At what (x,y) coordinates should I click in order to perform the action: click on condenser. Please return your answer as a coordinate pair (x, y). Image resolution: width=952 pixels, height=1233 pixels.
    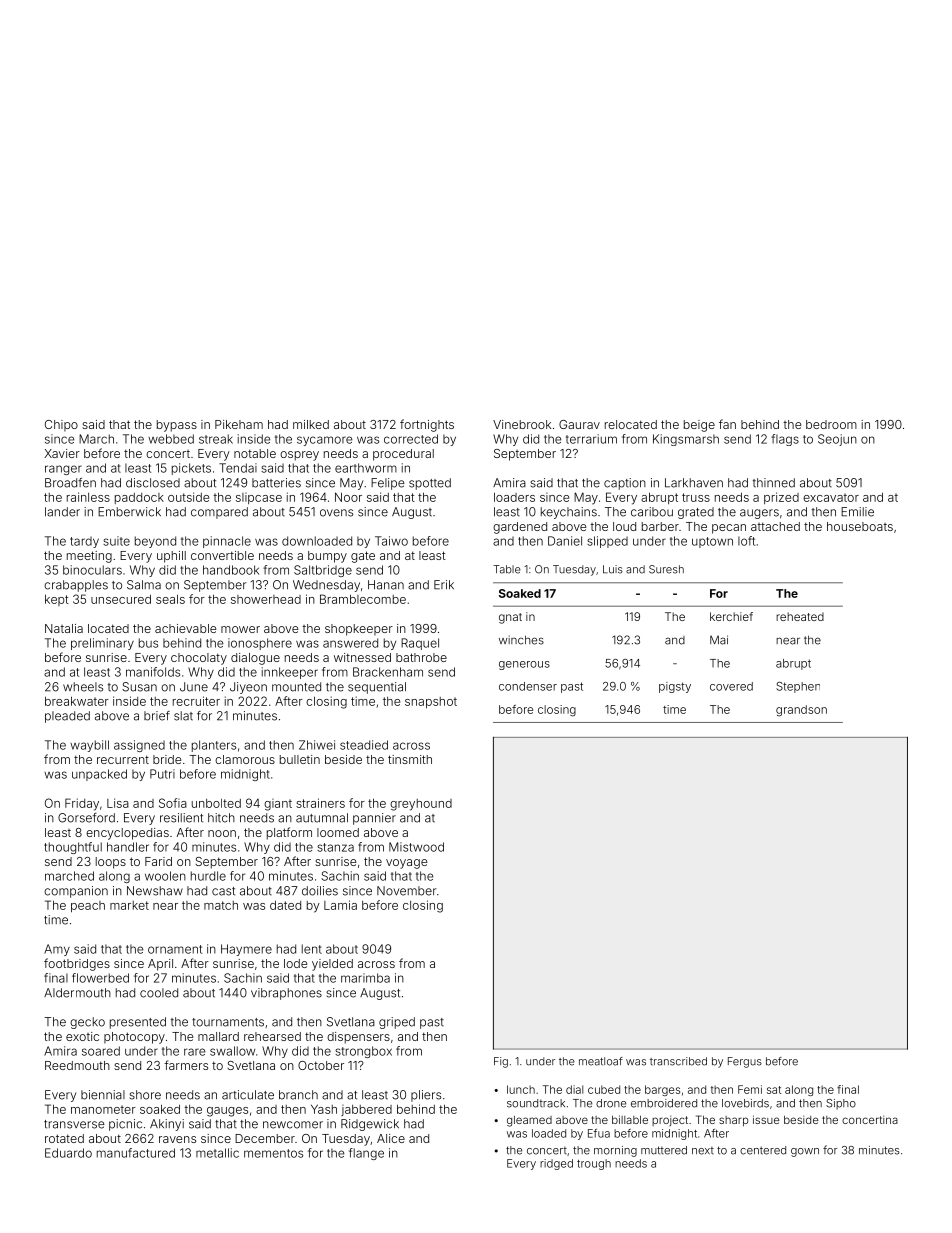
    Looking at the image, I should click on (528, 686).
